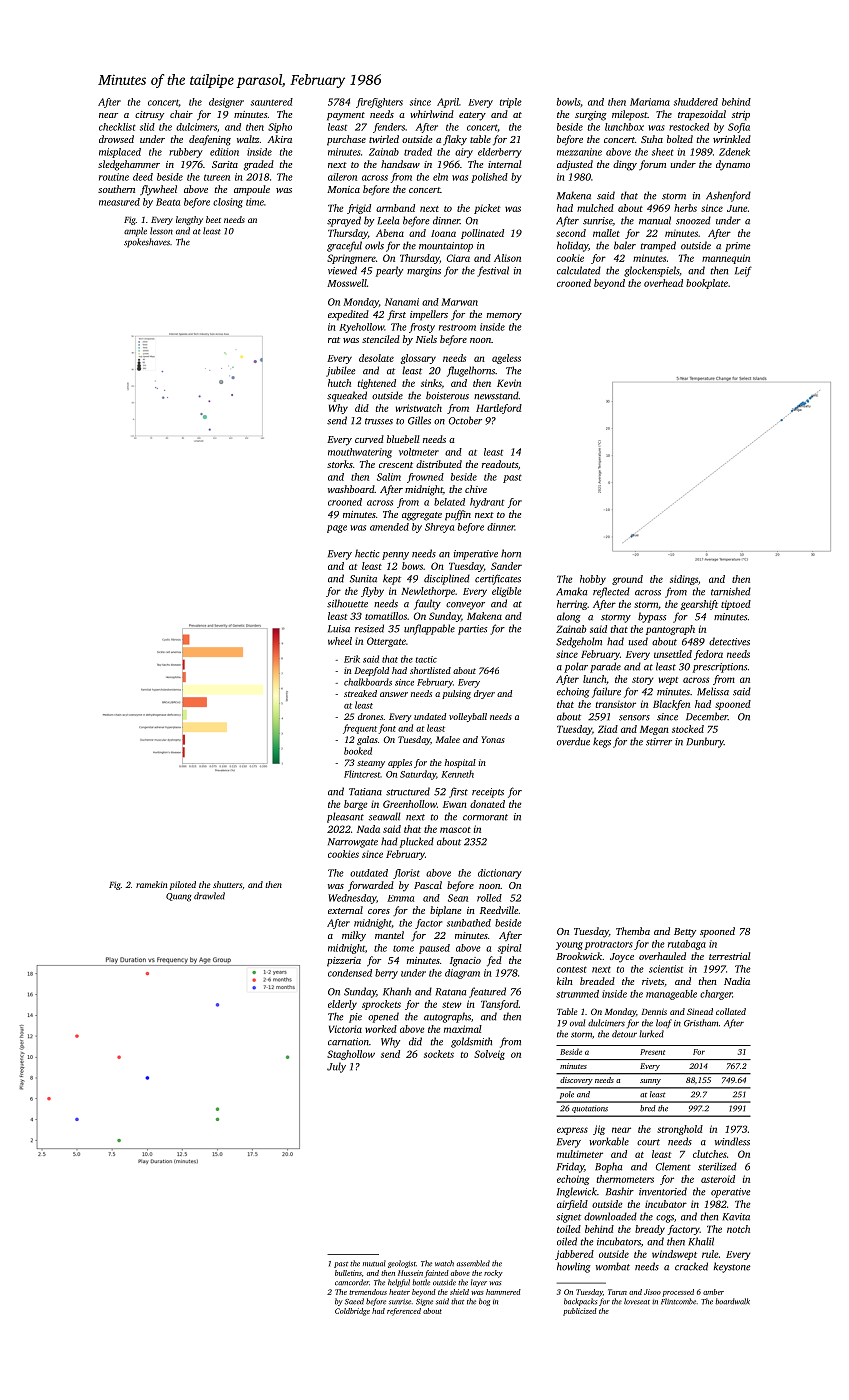 The height and width of the document is (1400, 849). Describe the element at coordinates (337, 529) in the document. I see `page` at that location.
